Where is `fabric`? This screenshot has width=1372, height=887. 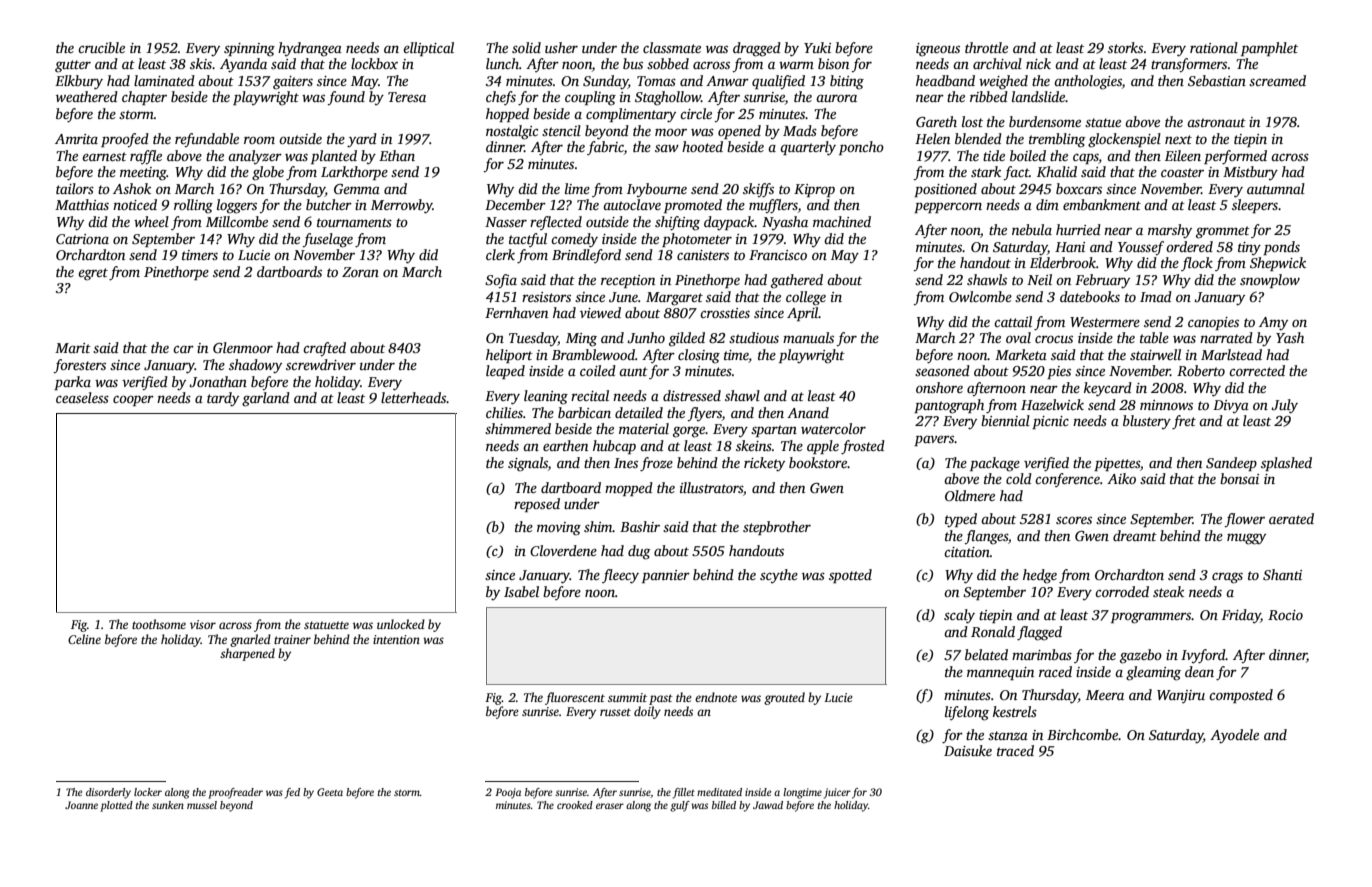 fabric is located at coordinates (605, 148).
